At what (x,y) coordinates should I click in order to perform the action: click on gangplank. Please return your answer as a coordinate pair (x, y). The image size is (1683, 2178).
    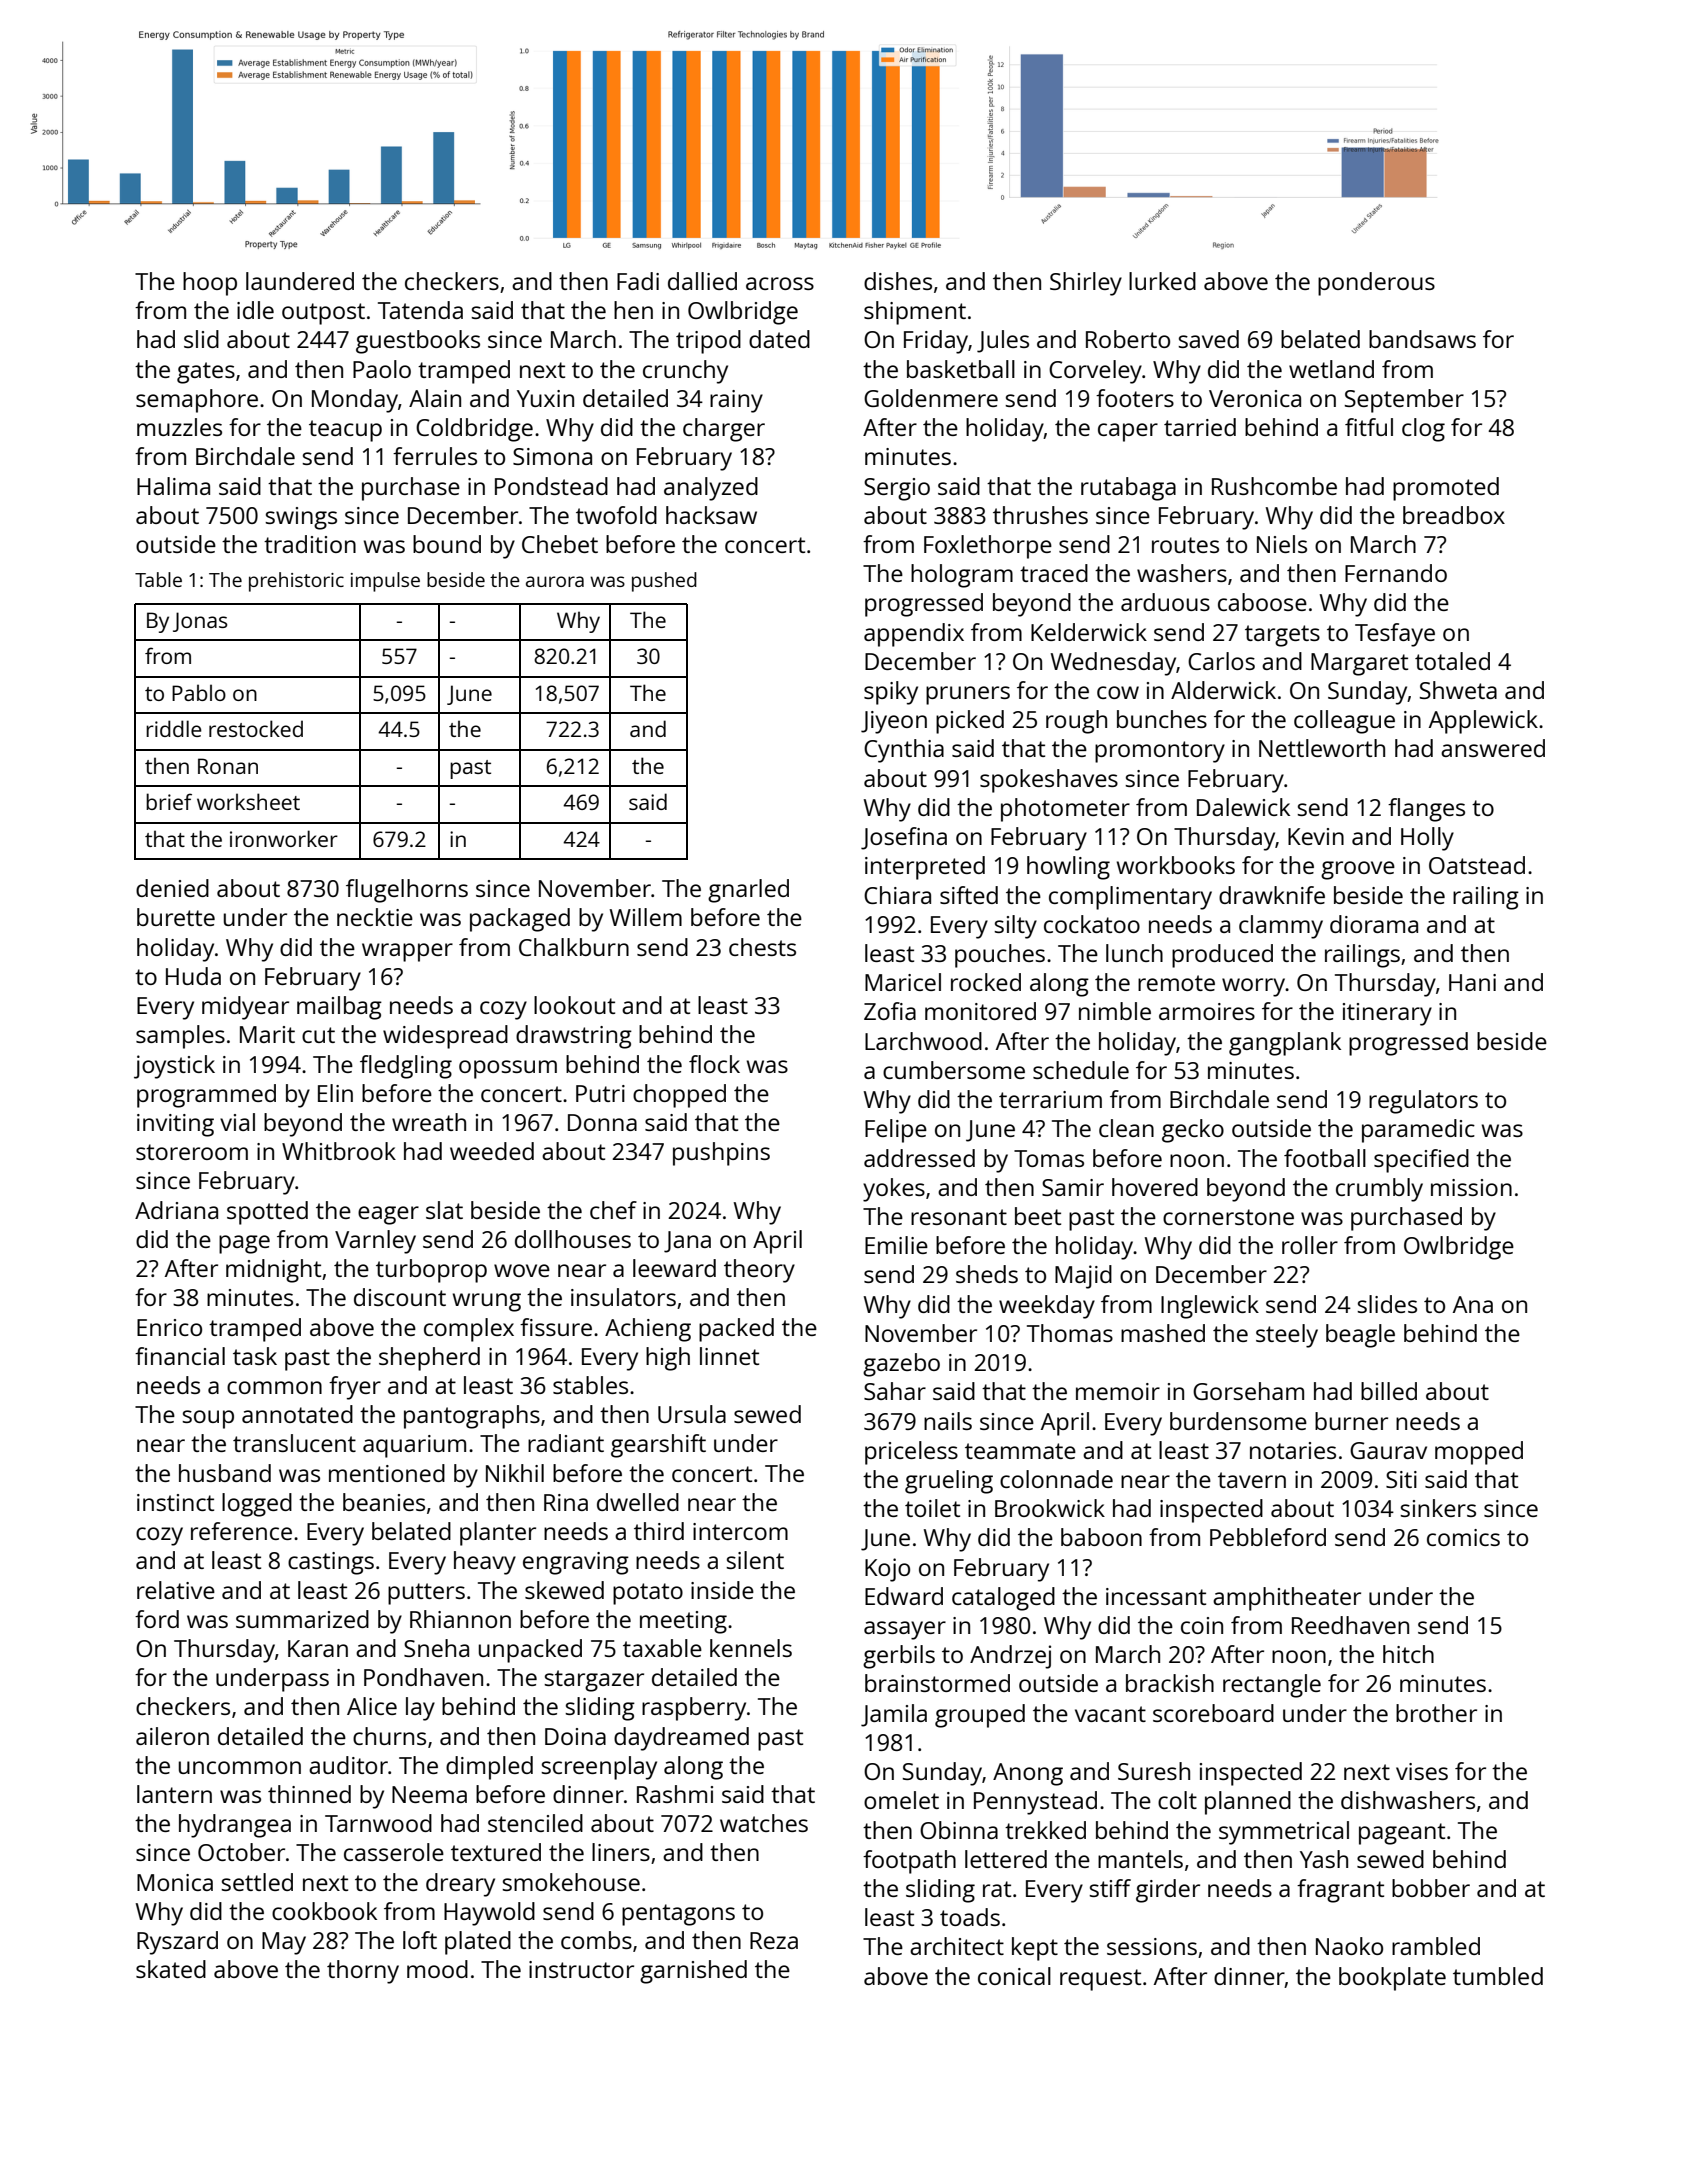
    Looking at the image, I should click on (1285, 1044).
